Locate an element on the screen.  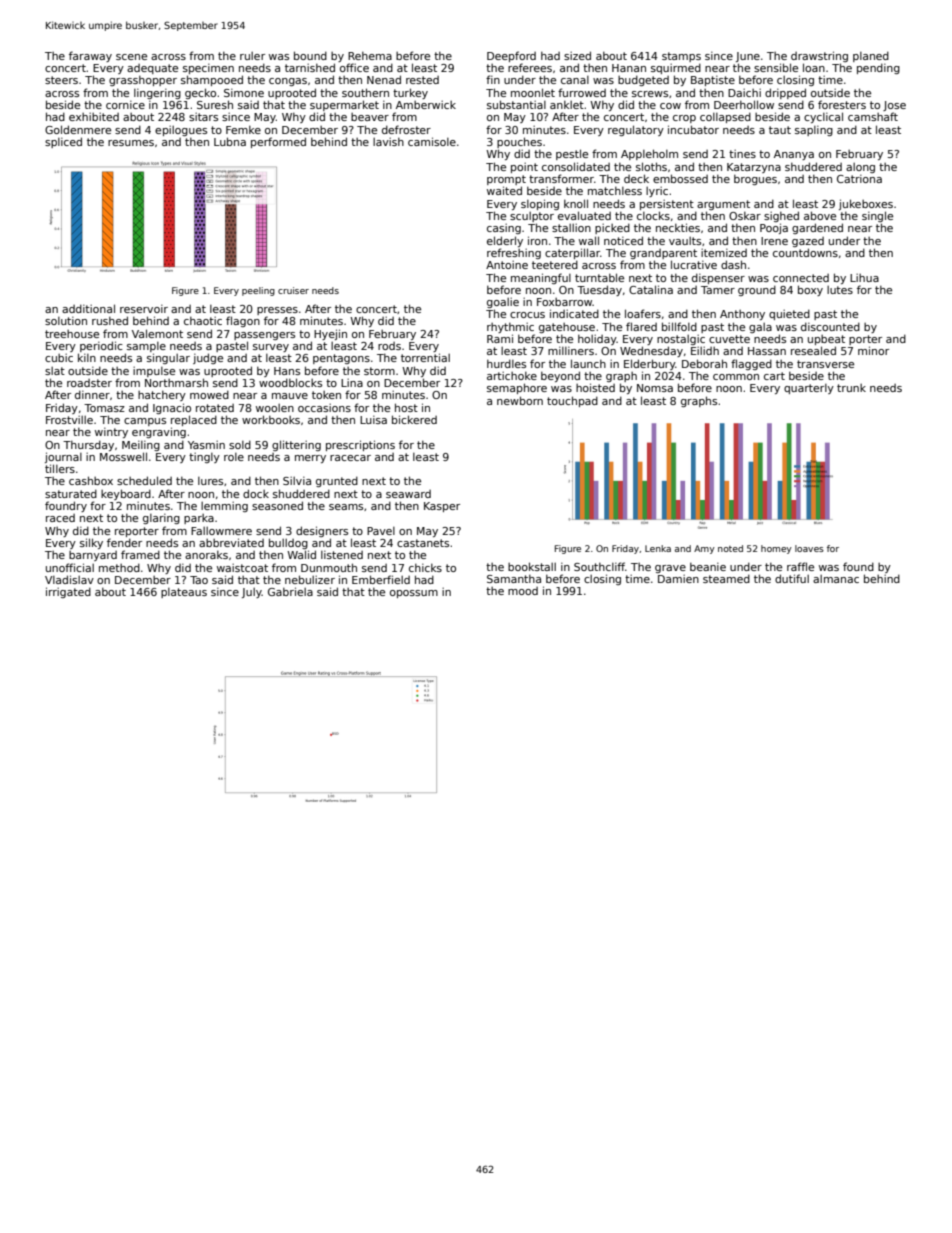
dash is located at coordinates (733, 264).
